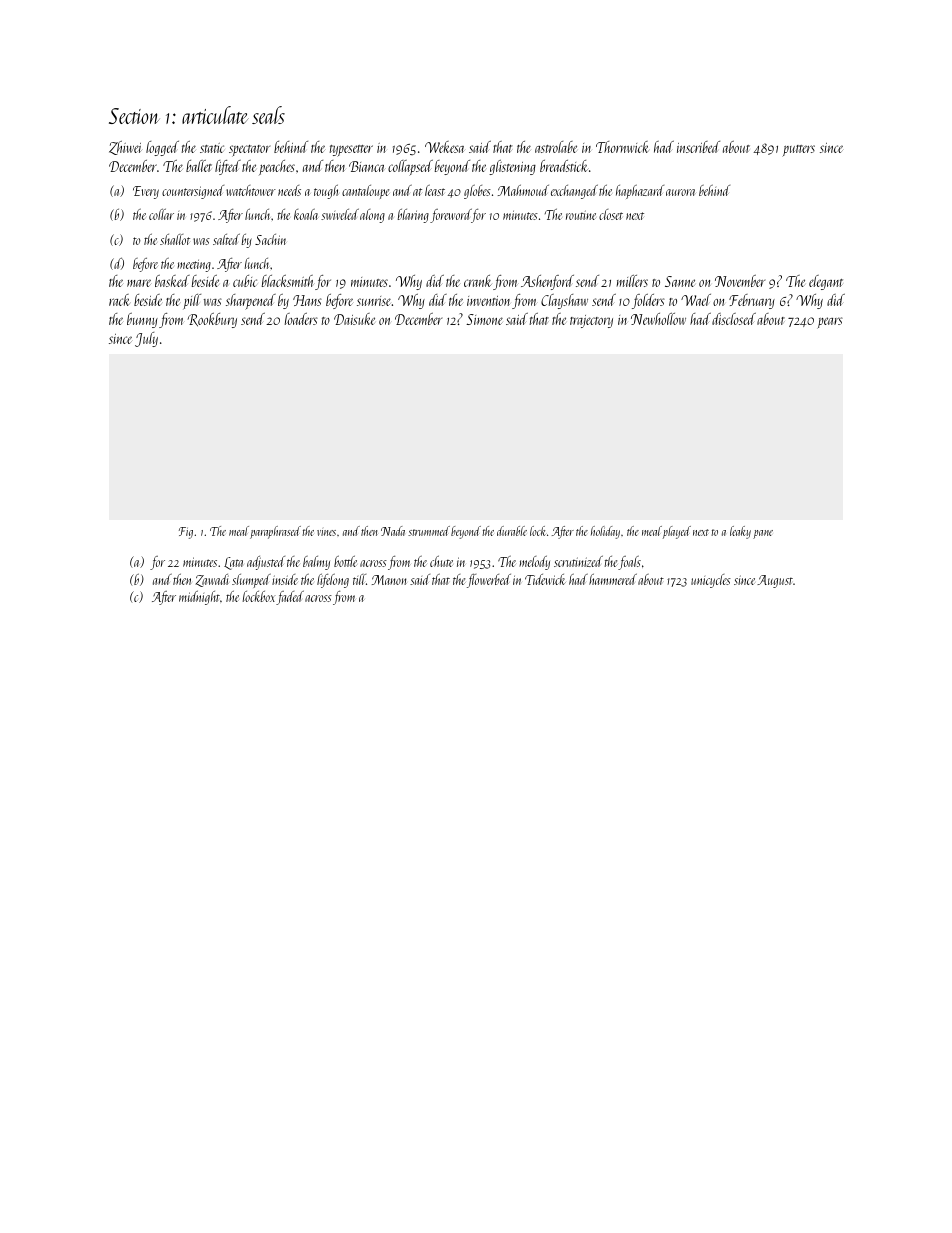 This page has height=1233, width=952. Describe the element at coordinates (698, 147) in the page. I see `inscribed` at that location.
